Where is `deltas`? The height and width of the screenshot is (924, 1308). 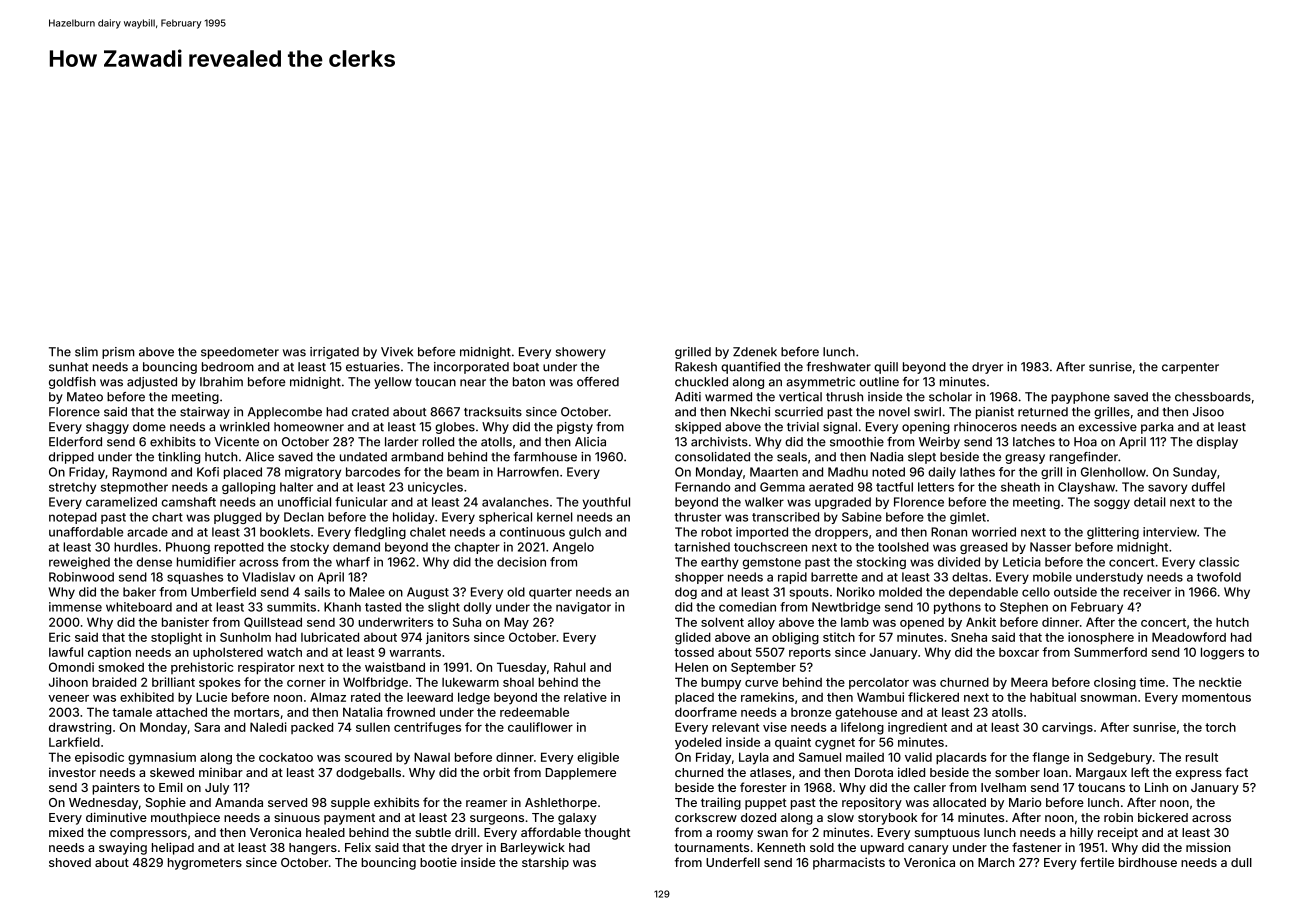 deltas is located at coordinates (970, 577).
